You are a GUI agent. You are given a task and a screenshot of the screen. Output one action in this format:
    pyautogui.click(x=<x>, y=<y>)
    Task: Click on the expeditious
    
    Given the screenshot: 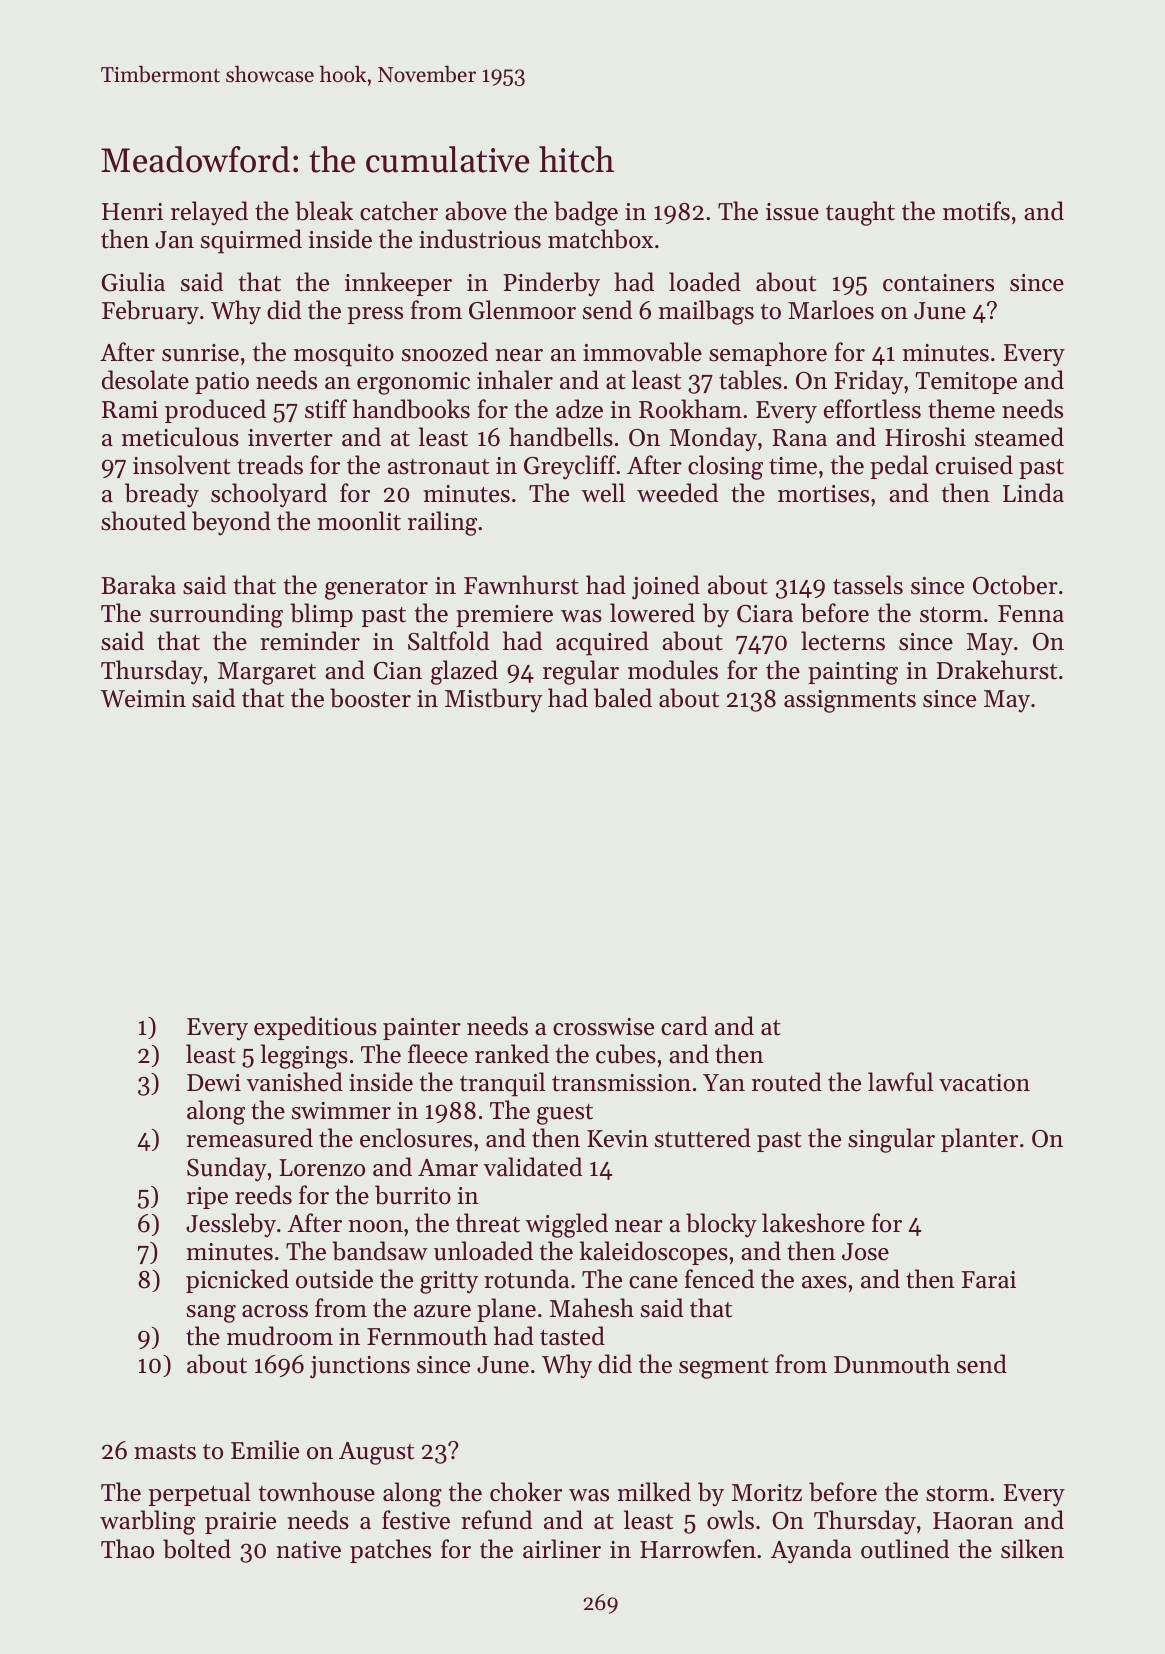 What is the action you would take?
    pyautogui.click(x=315, y=1028)
